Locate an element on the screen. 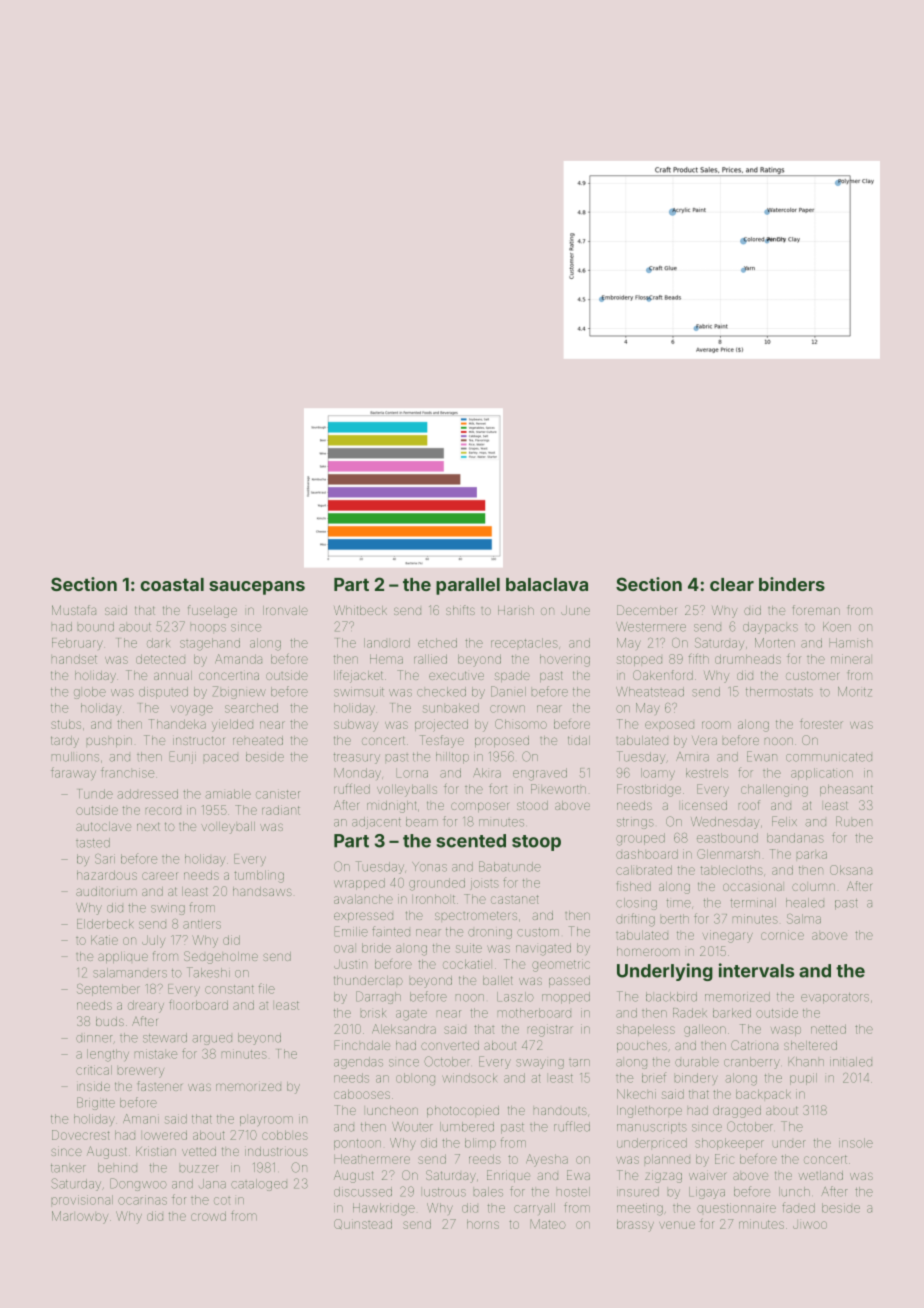  Brigitte is located at coordinates (96, 1103).
